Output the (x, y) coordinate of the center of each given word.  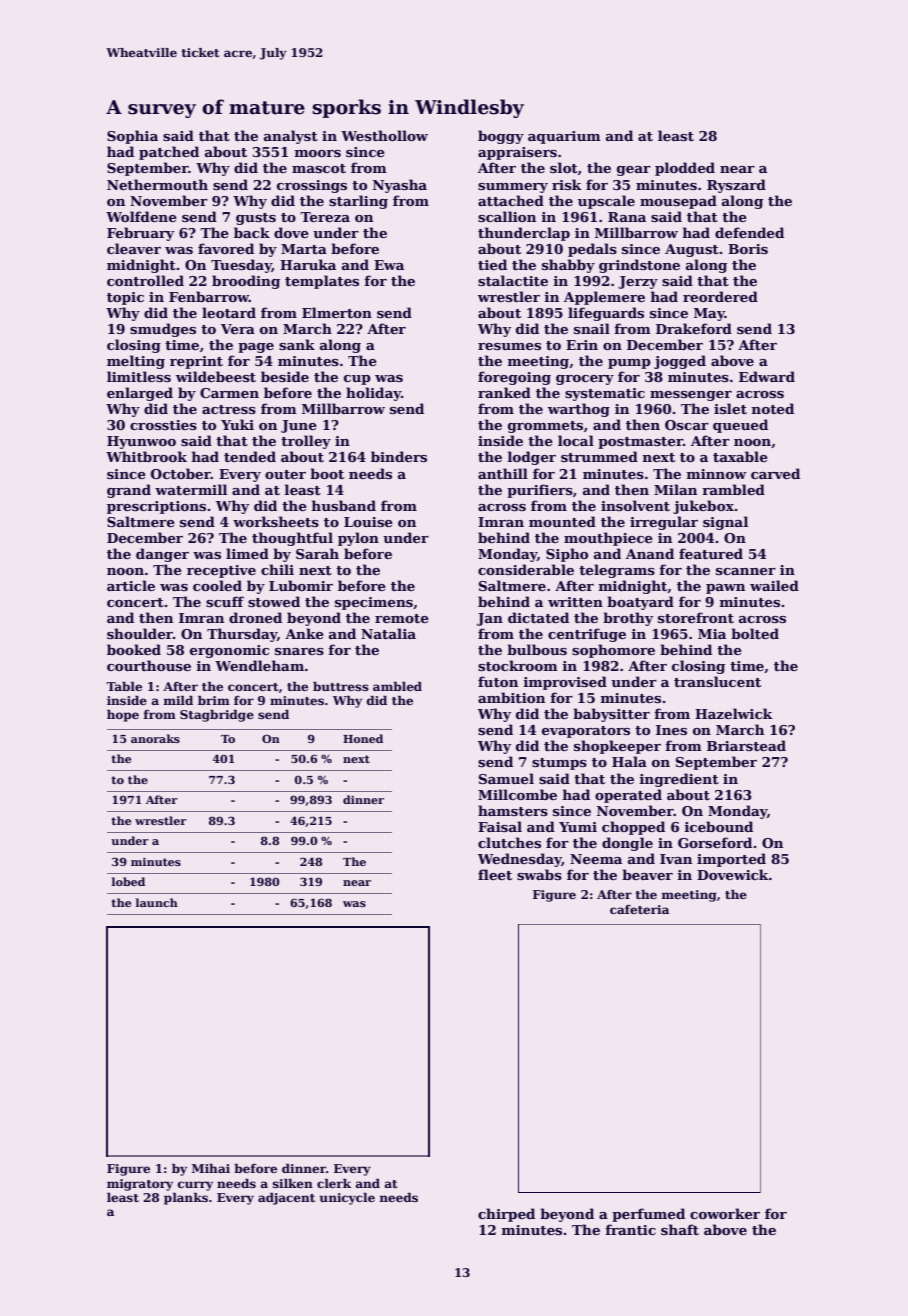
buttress (341, 686)
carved (775, 473)
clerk (334, 1183)
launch (157, 902)
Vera (238, 329)
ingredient (679, 780)
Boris (748, 249)
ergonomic (229, 651)
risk (567, 184)
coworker (725, 1213)
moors (317, 153)
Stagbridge (217, 716)
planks (186, 1199)
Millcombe (517, 794)
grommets (545, 427)
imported (731, 860)
